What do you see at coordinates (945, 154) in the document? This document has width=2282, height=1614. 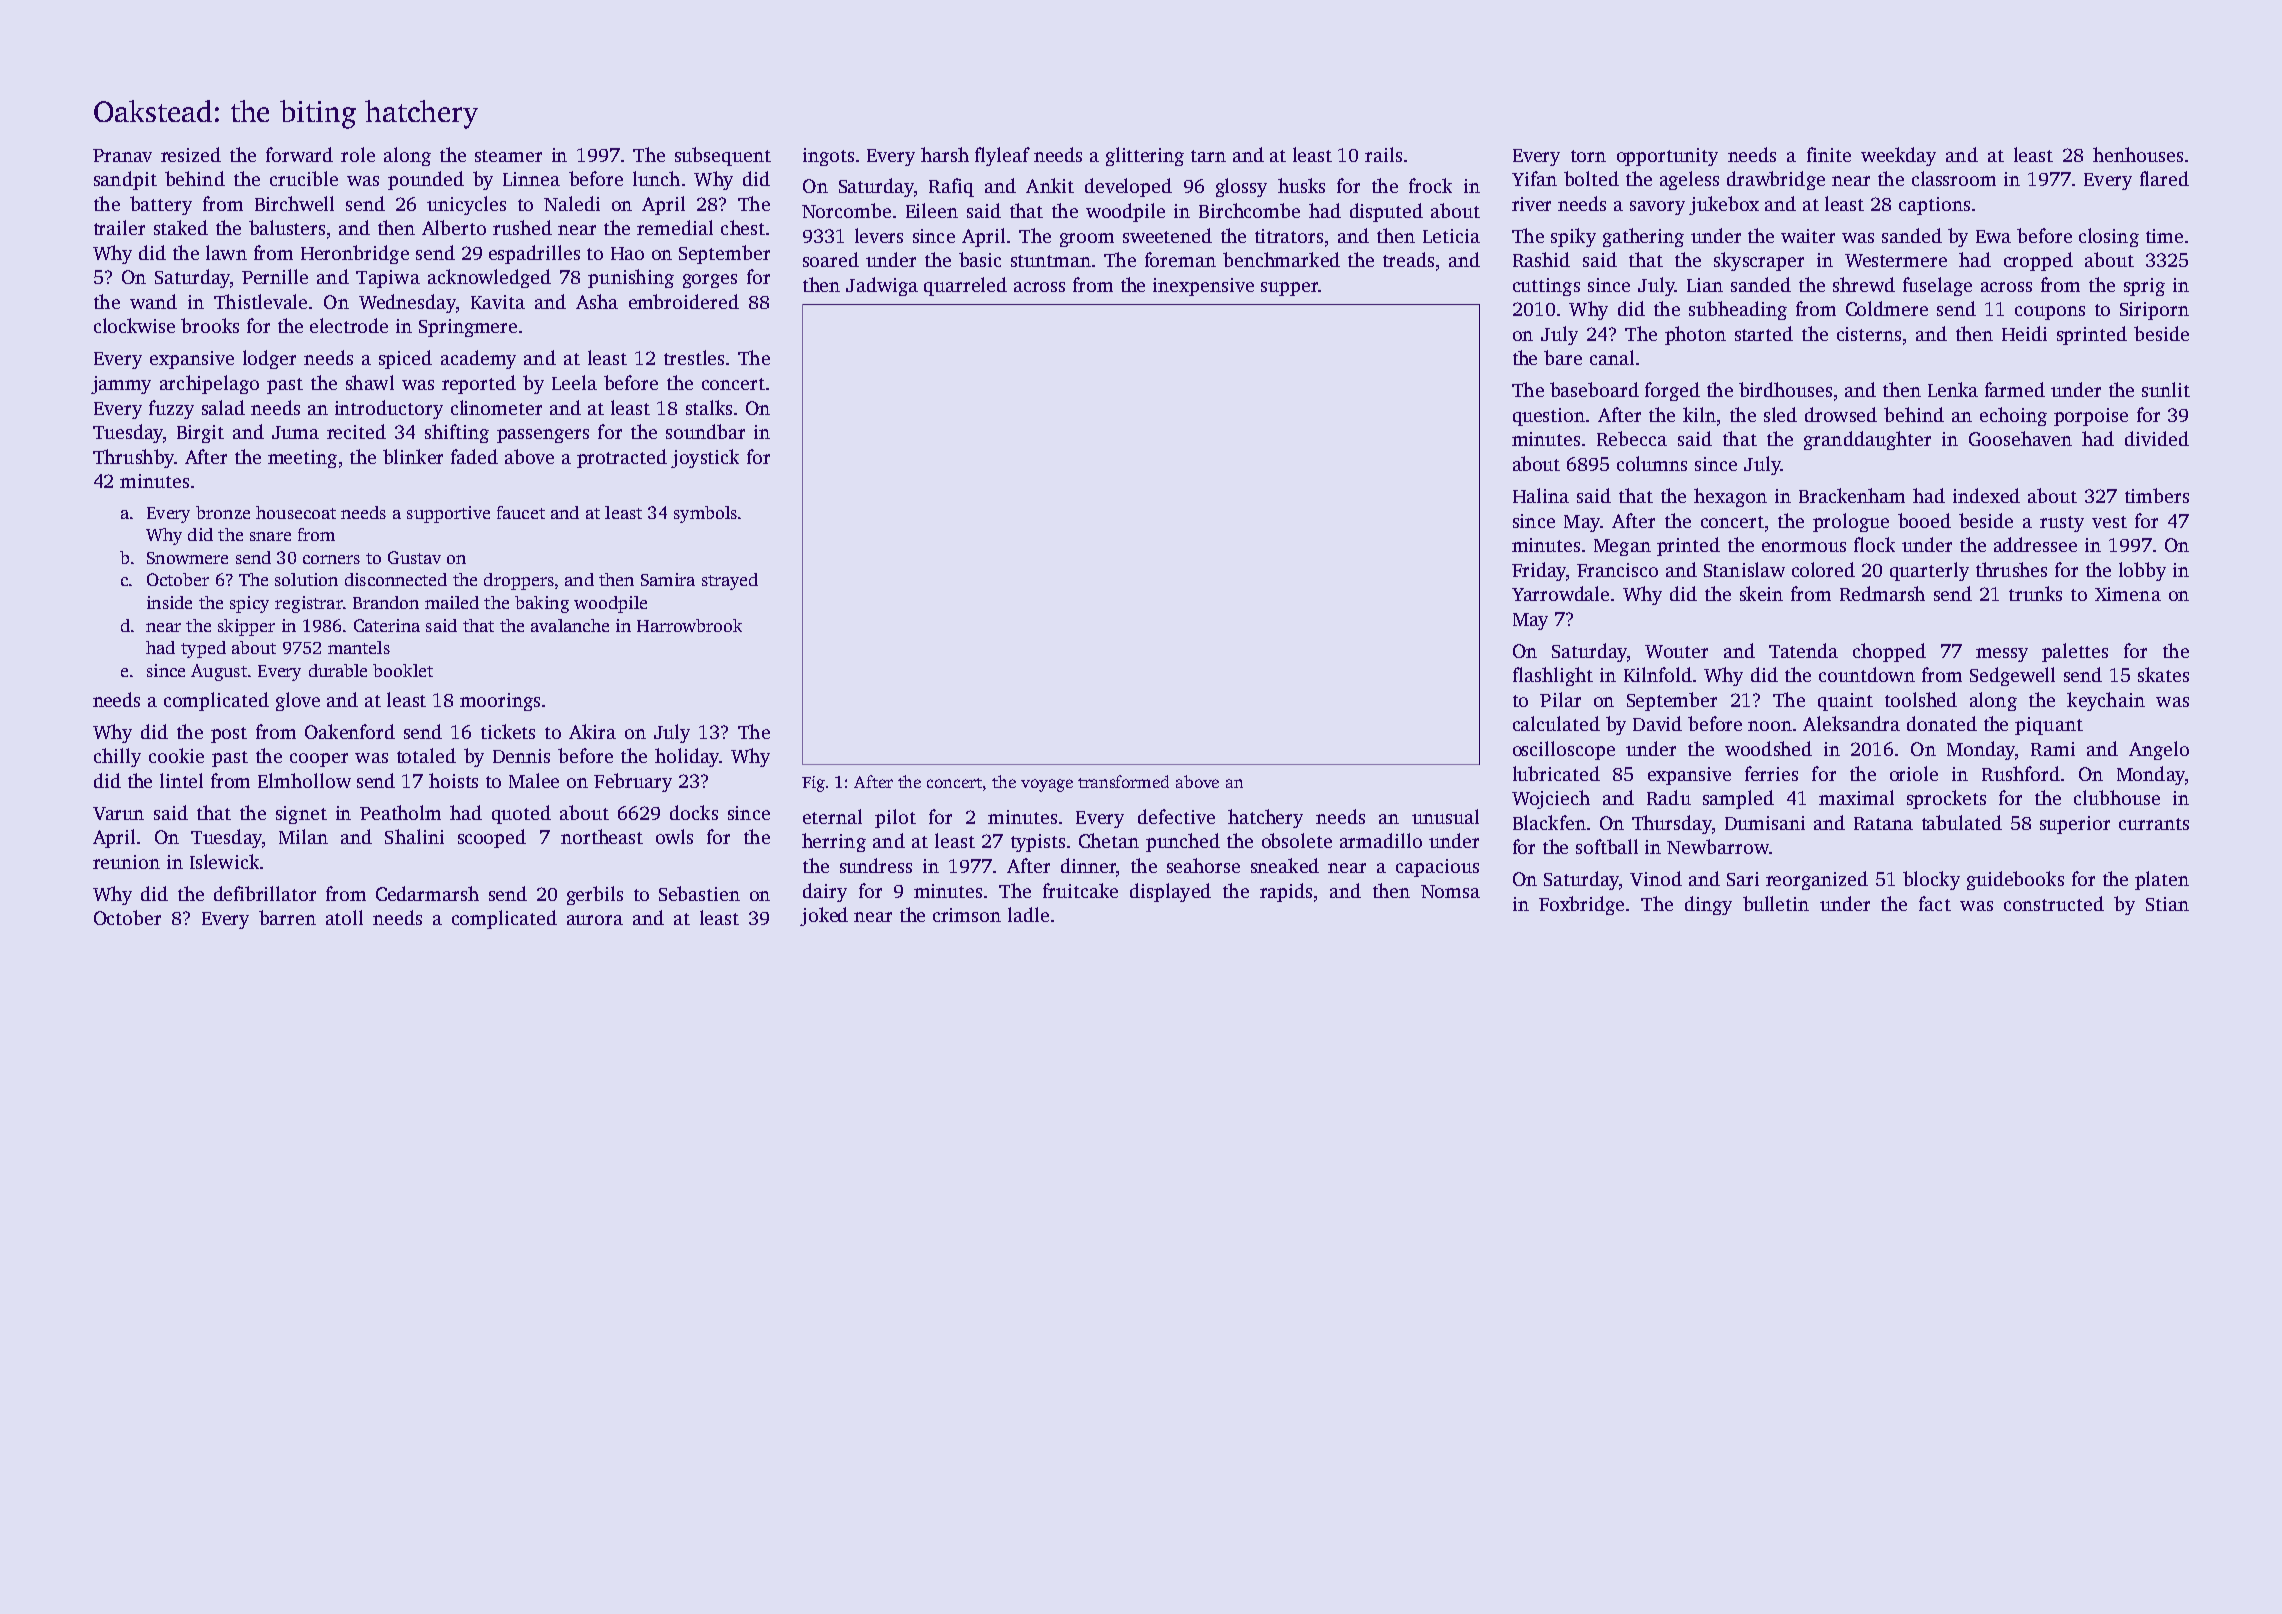 I see `harsh` at bounding box center [945, 154].
